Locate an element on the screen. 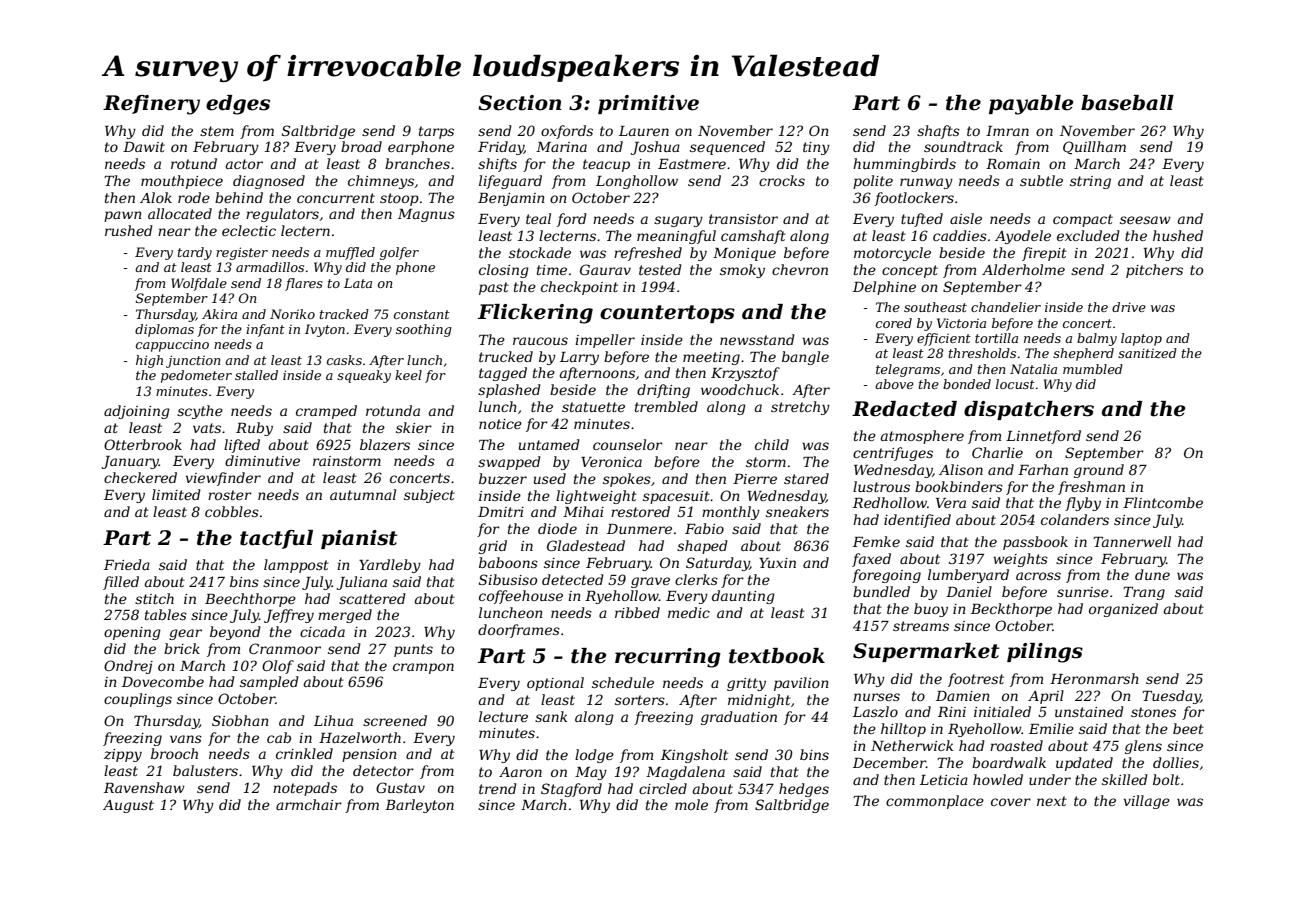  Barleyton is located at coordinates (419, 806).
